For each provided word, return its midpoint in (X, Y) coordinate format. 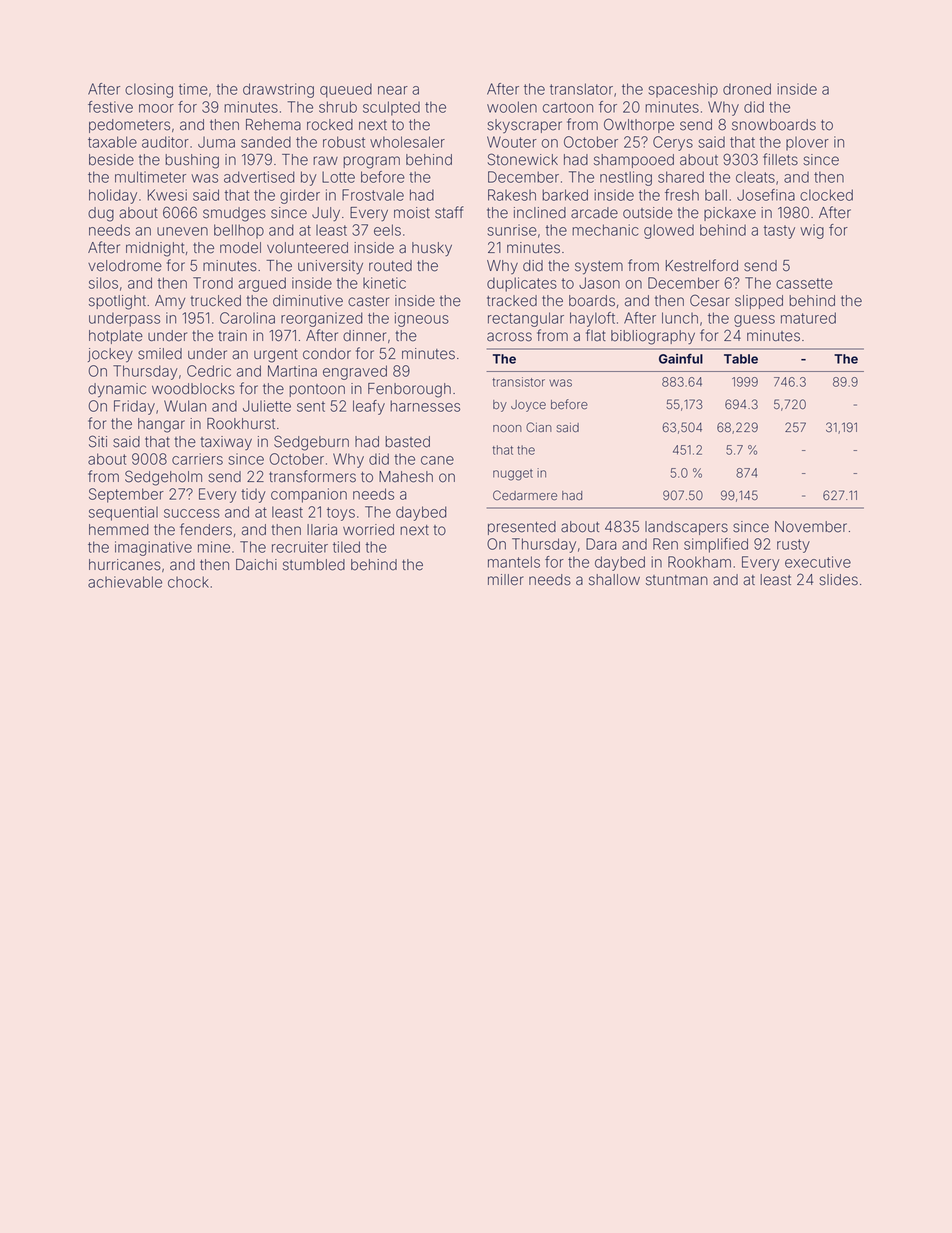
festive (110, 107)
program (371, 162)
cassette (804, 283)
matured (808, 318)
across (509, 337)
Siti (98, 441)
